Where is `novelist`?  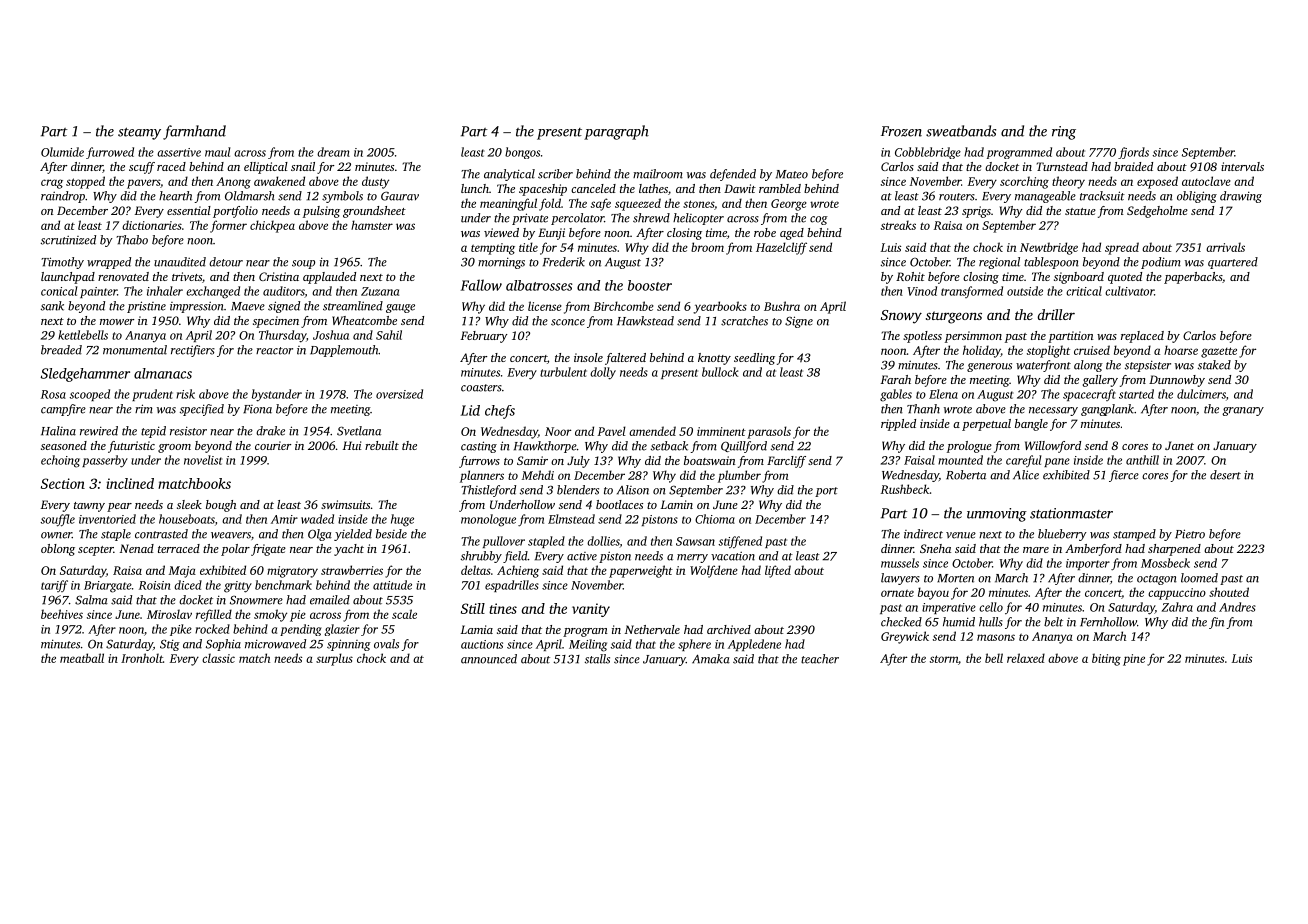
novelist is located at coordinates (203, 460).
